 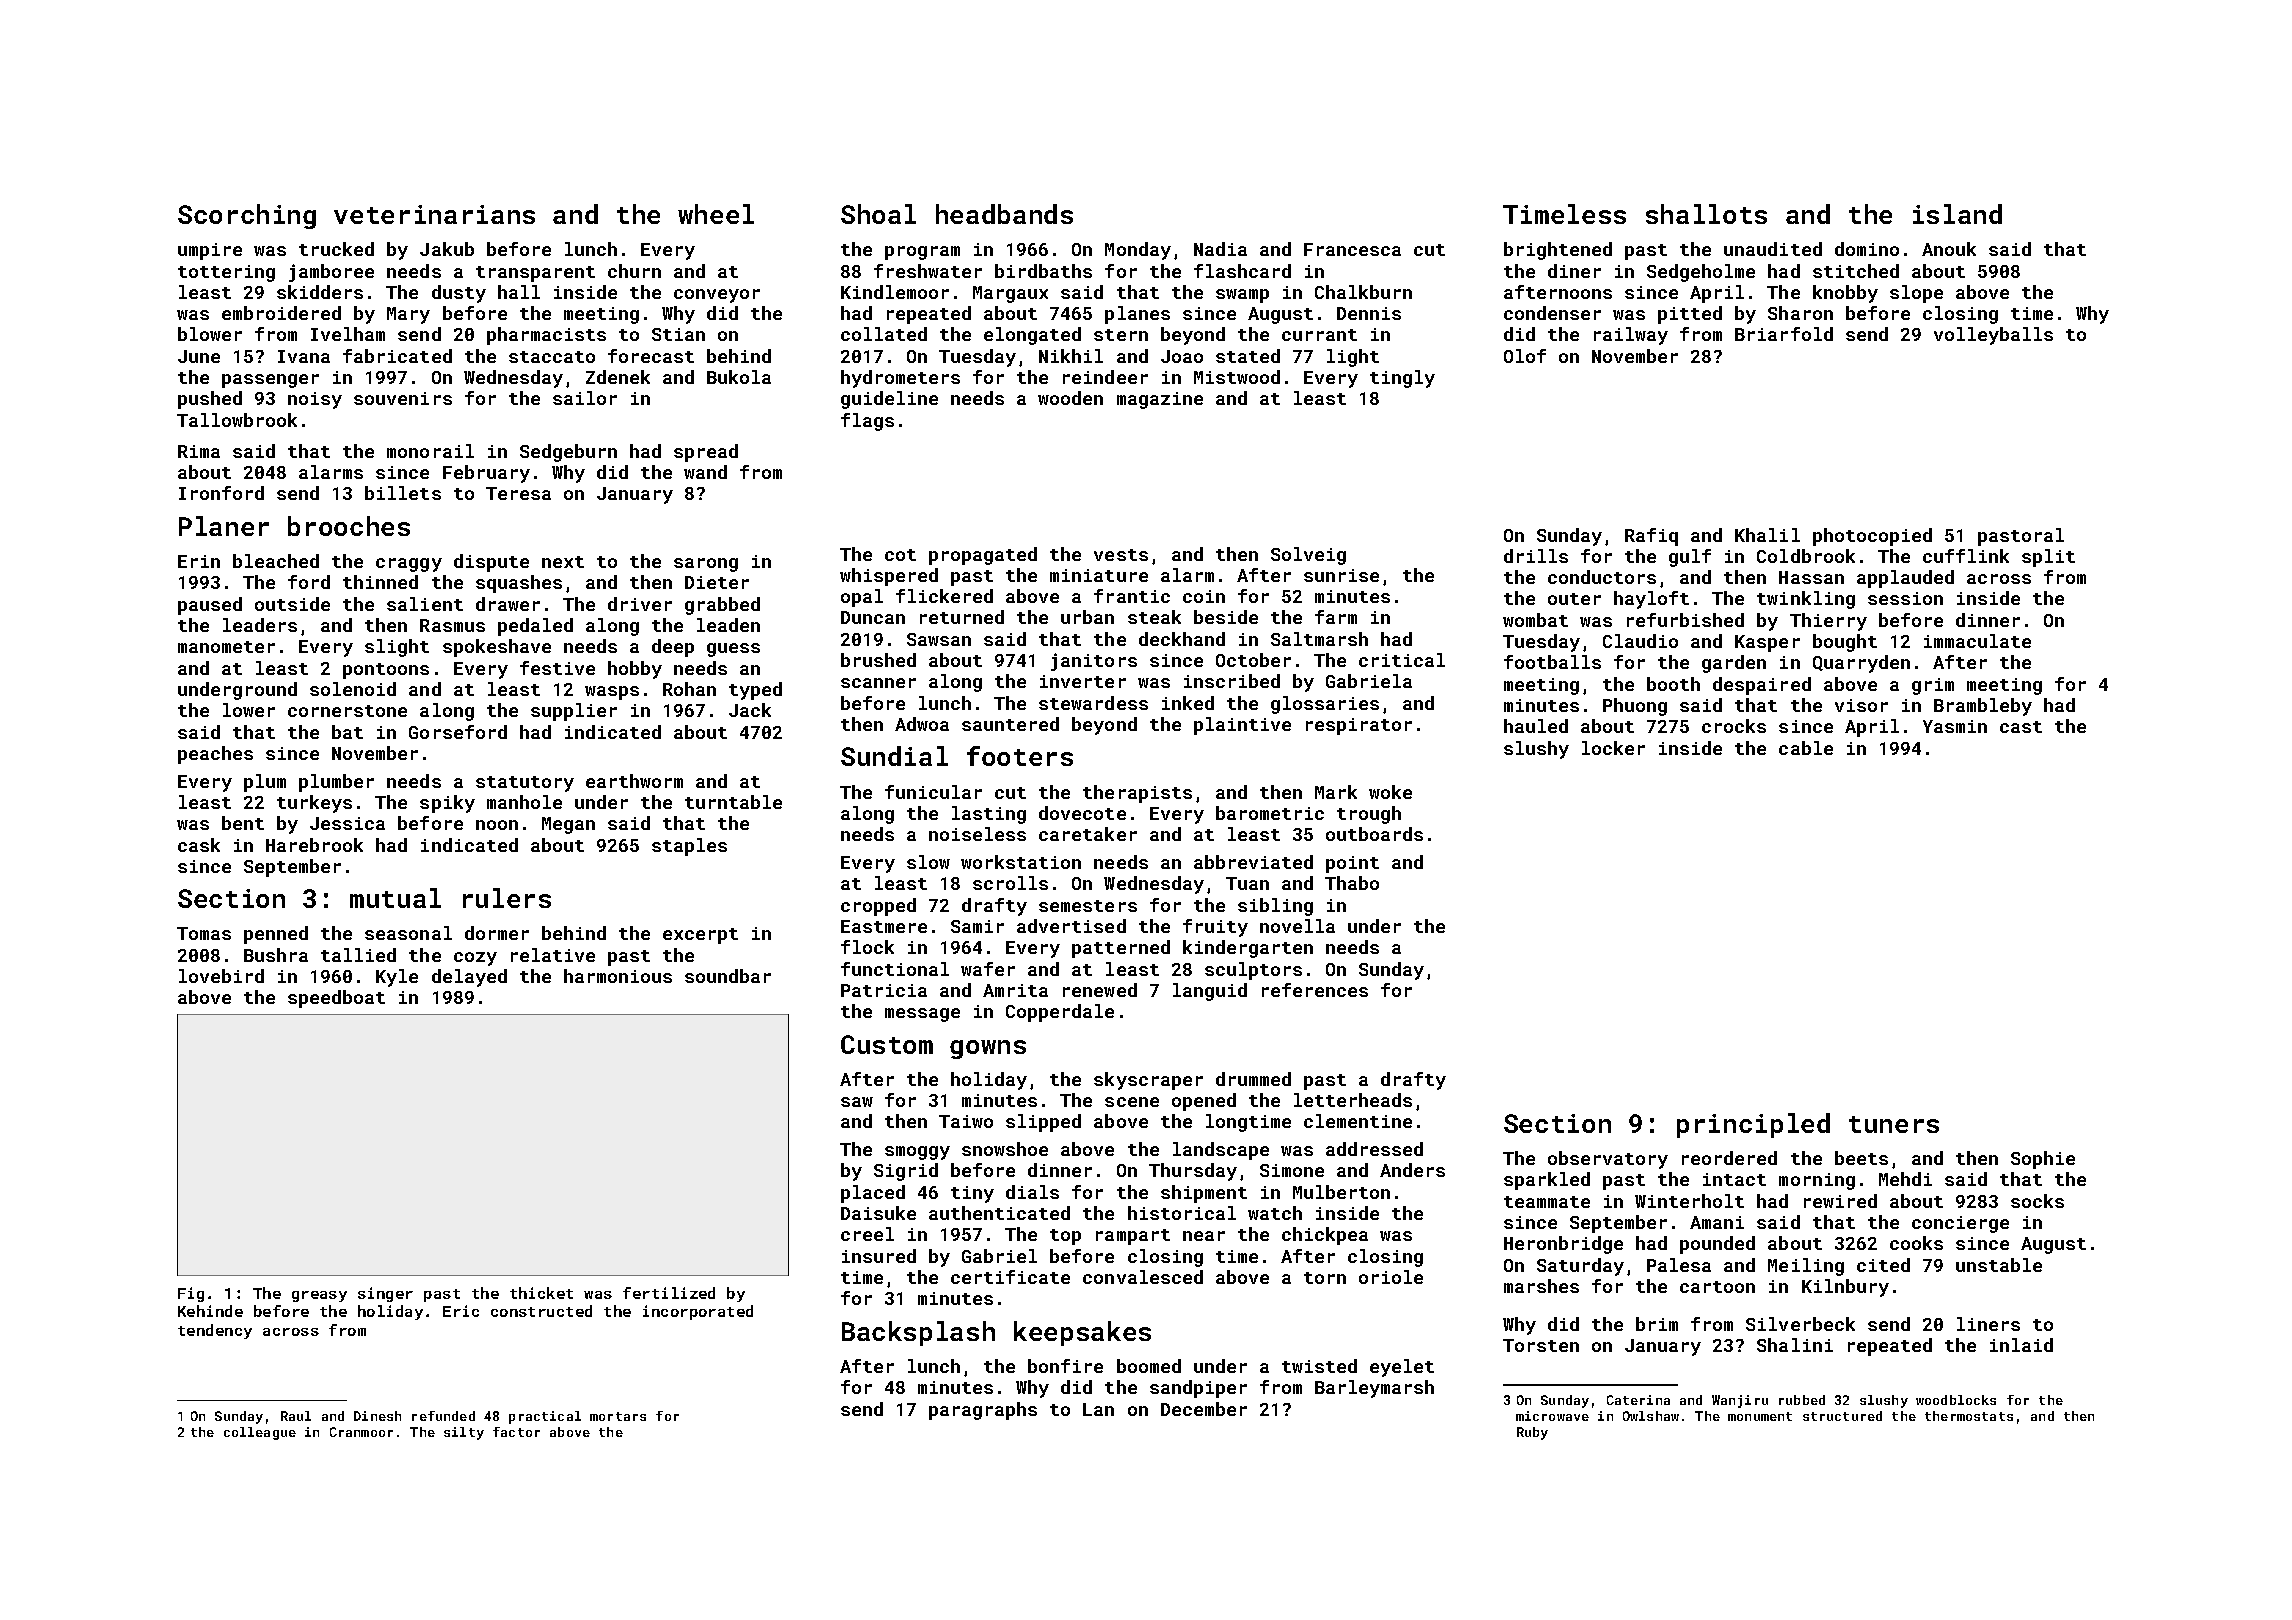 I want to click on rulers, so click(x=507, y=898).
